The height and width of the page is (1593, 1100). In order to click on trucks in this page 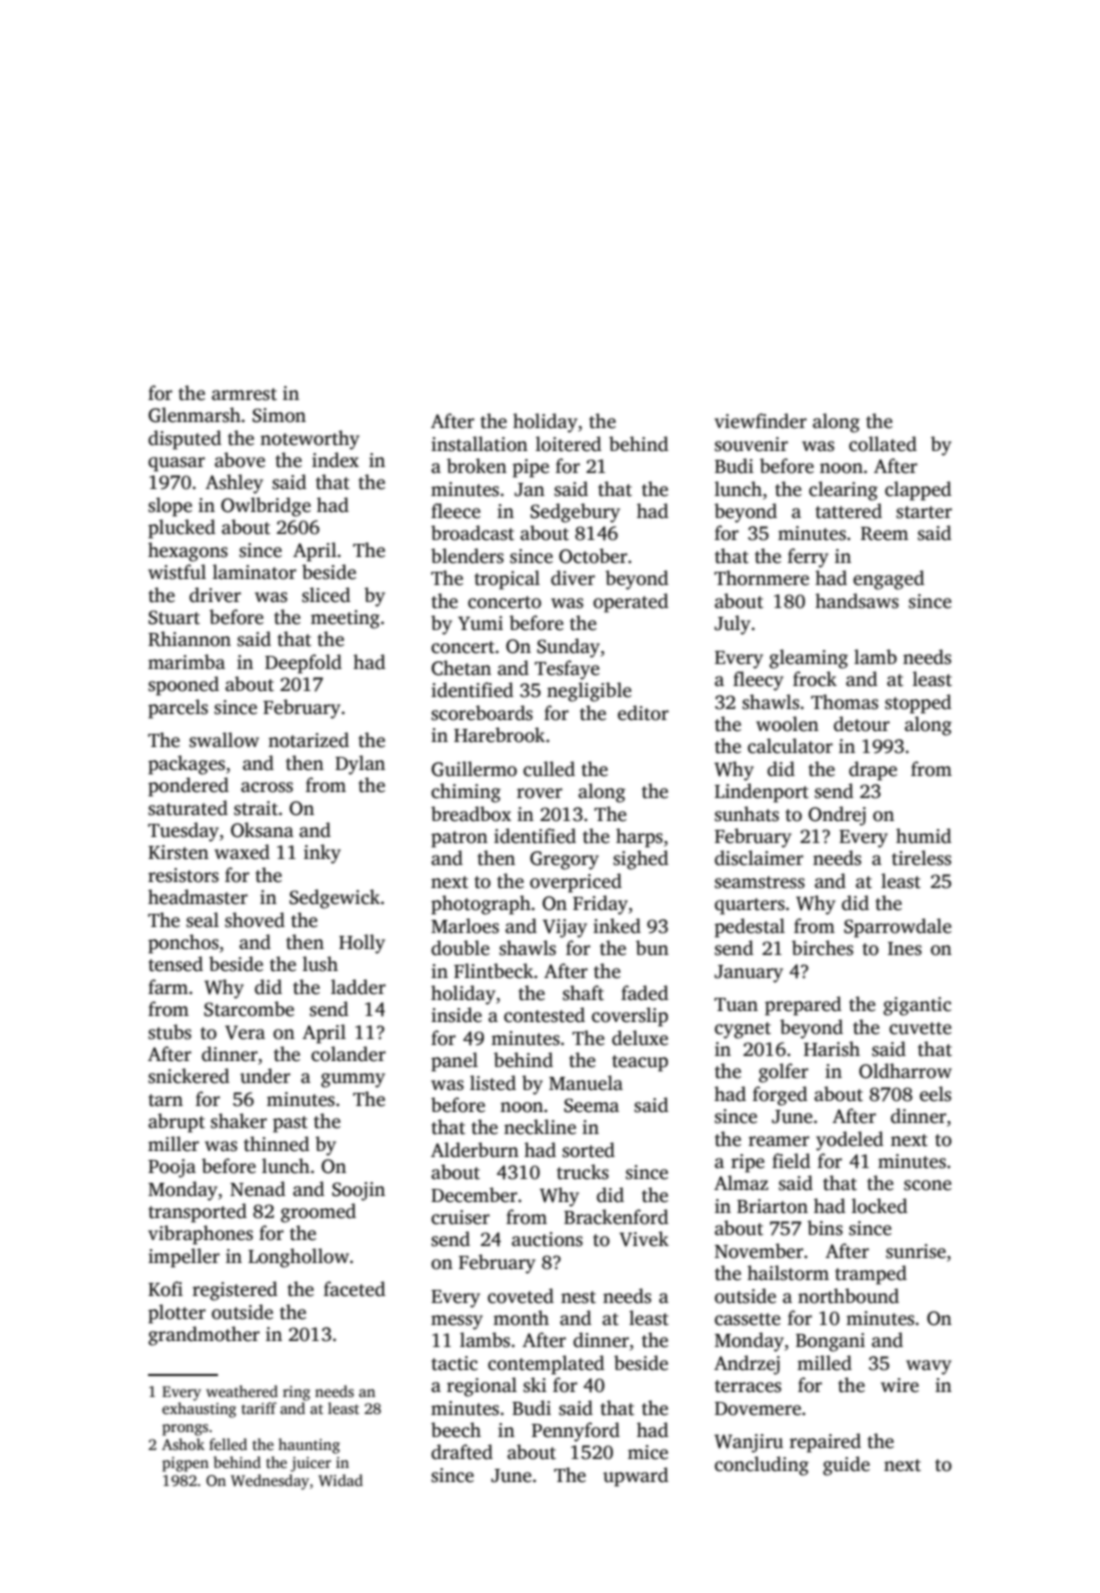, I will do `click(583, 1172)`.
